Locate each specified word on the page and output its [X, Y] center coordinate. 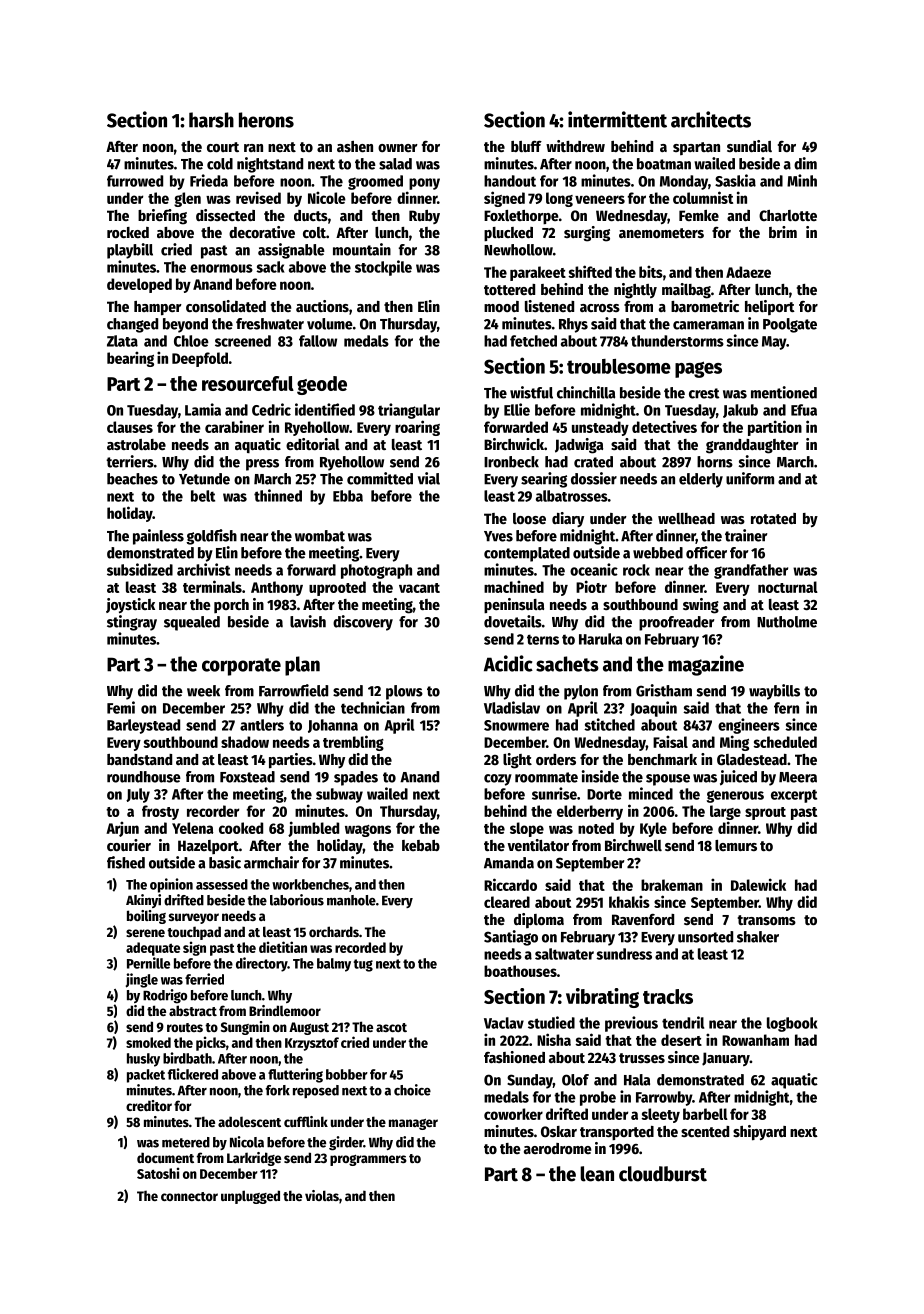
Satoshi [158, 1173]
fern [786, 708]
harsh [211, 120]
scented [705, 1131]
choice [412, 1090]
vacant [419, 588]
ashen [355, 146]
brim [783, 232]
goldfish [211, 537]
